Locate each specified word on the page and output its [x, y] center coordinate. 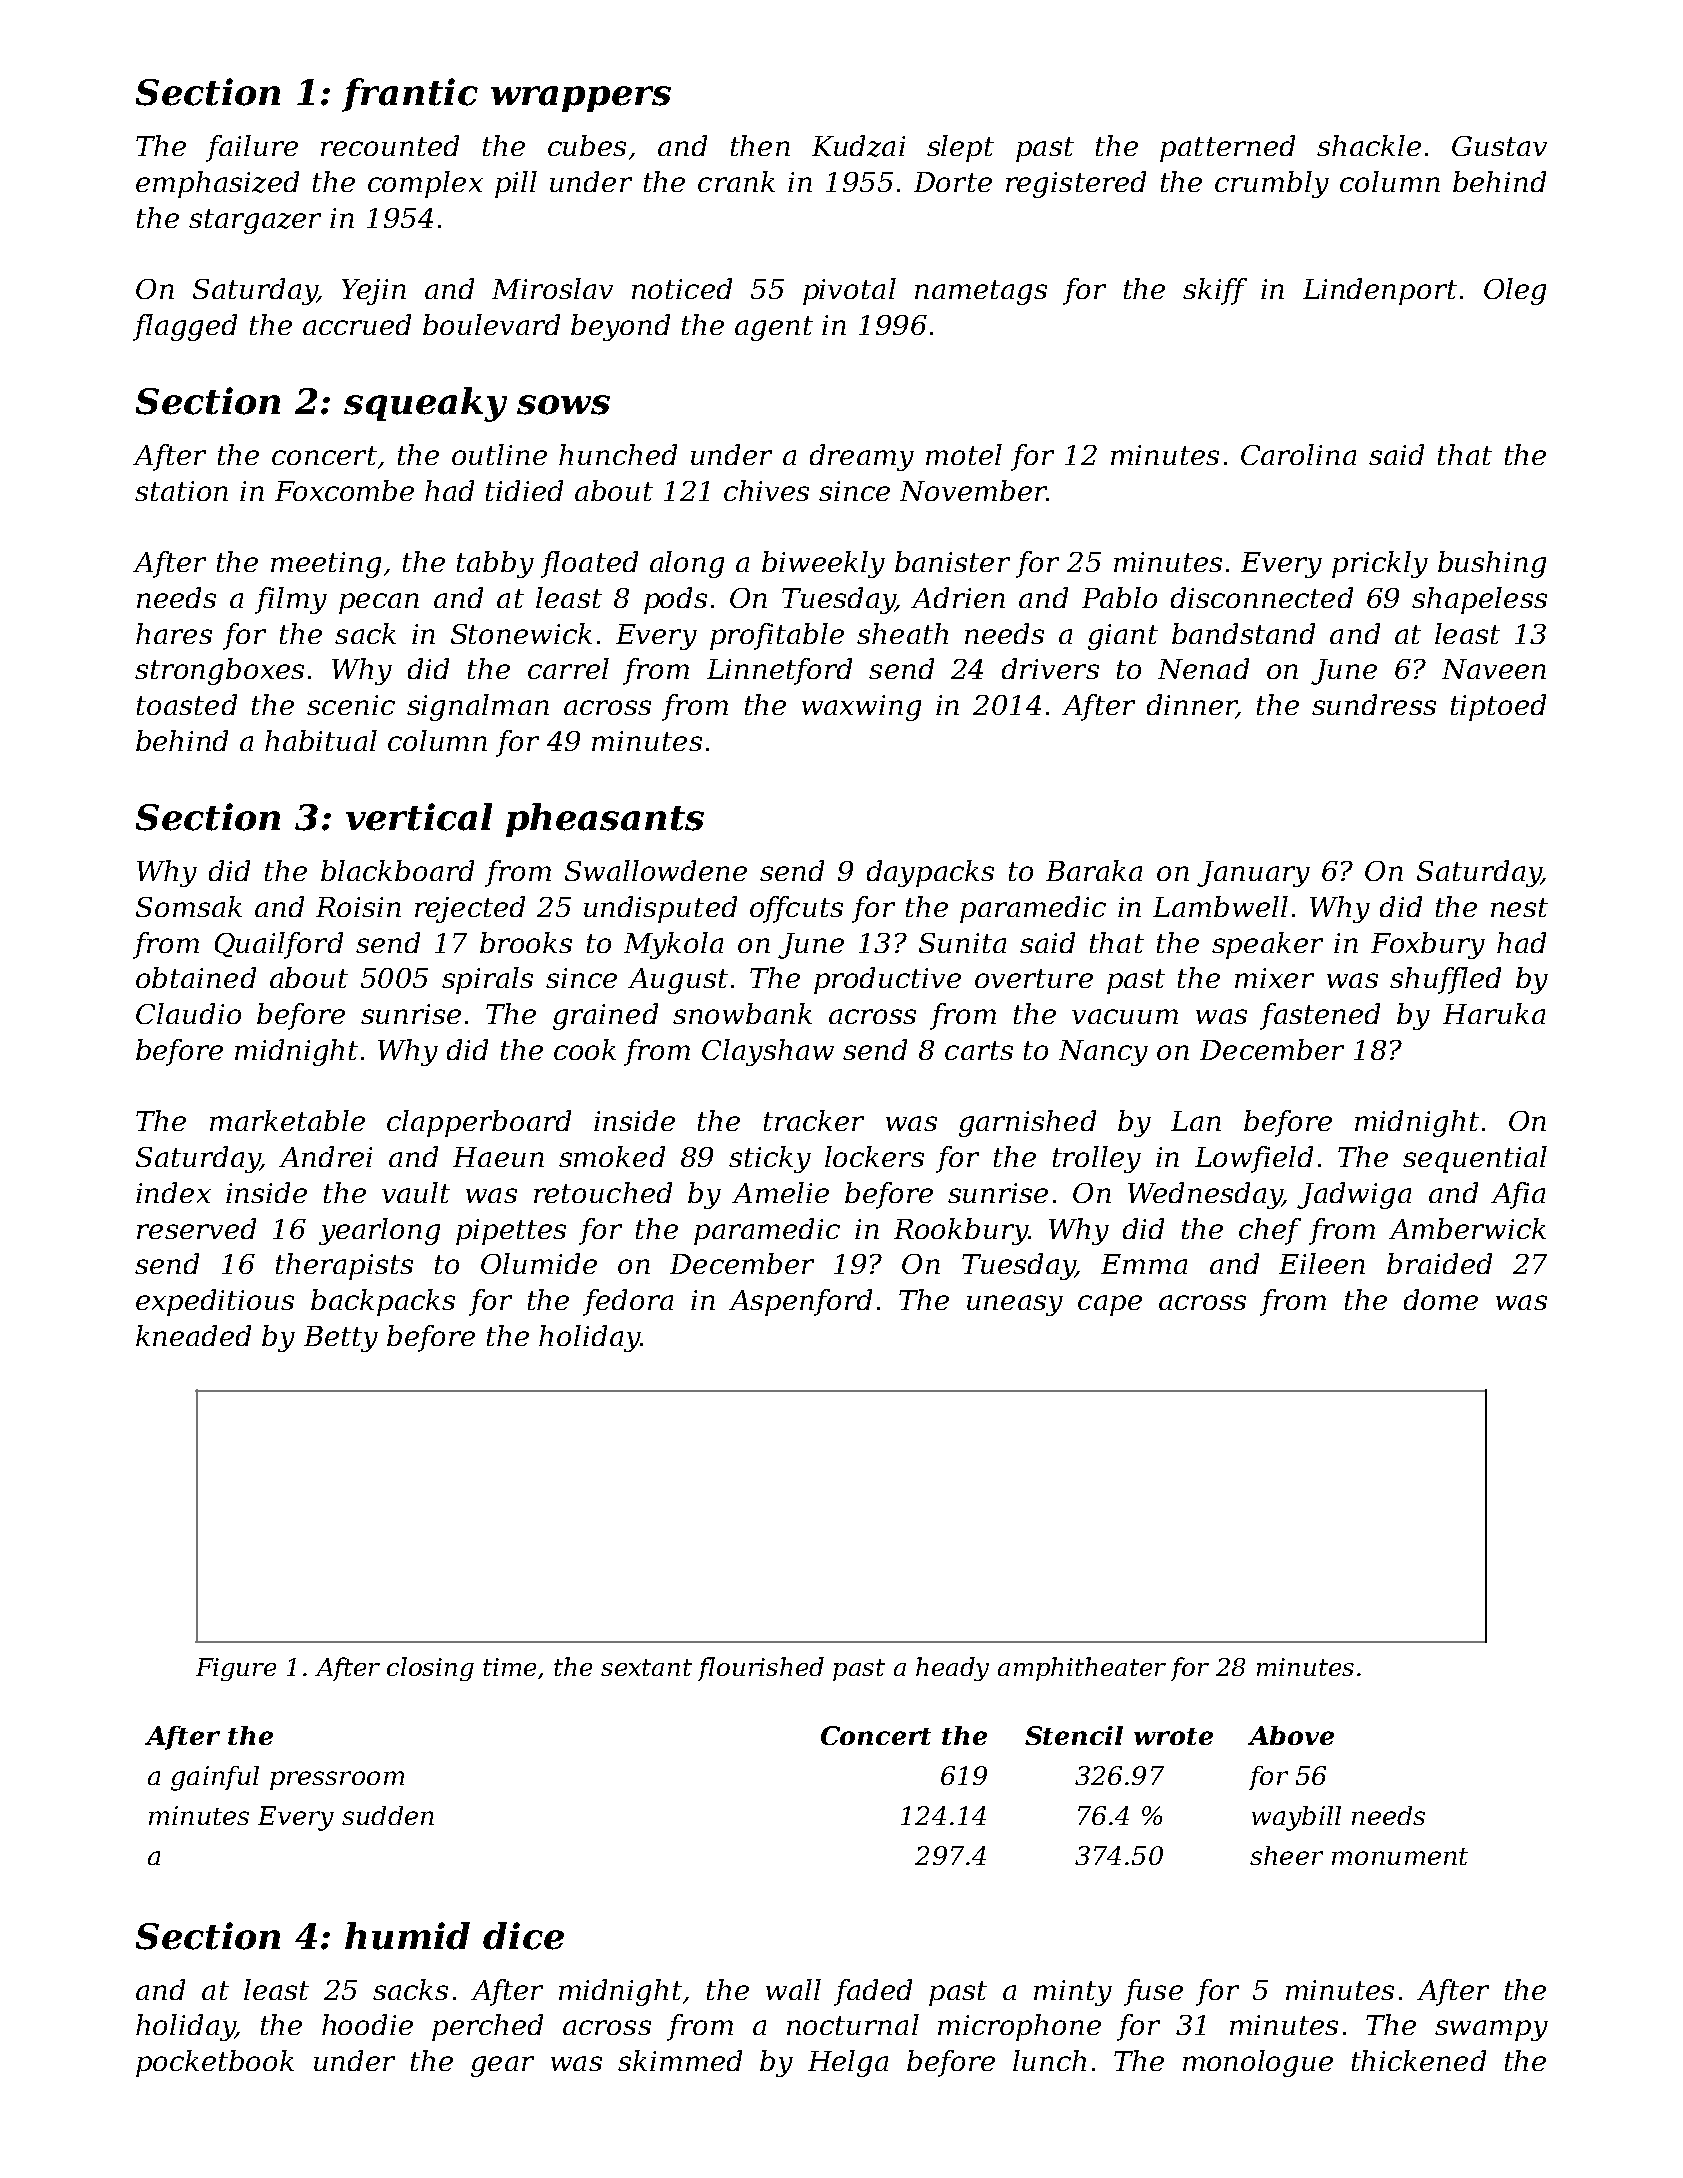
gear [502, 2066]
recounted [390, 145]
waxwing [861, 708]
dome [1441, 1299]
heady [952, 1669]
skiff [1215, 291]
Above [1291, 1735]
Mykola [673, 945]
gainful [215, 1778]
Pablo [1119, 597]
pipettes [511, 1232]
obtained [196, 977]
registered [1076, 184]
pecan [379, 603]
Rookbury [961, 1231]
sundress [1374, 704]
